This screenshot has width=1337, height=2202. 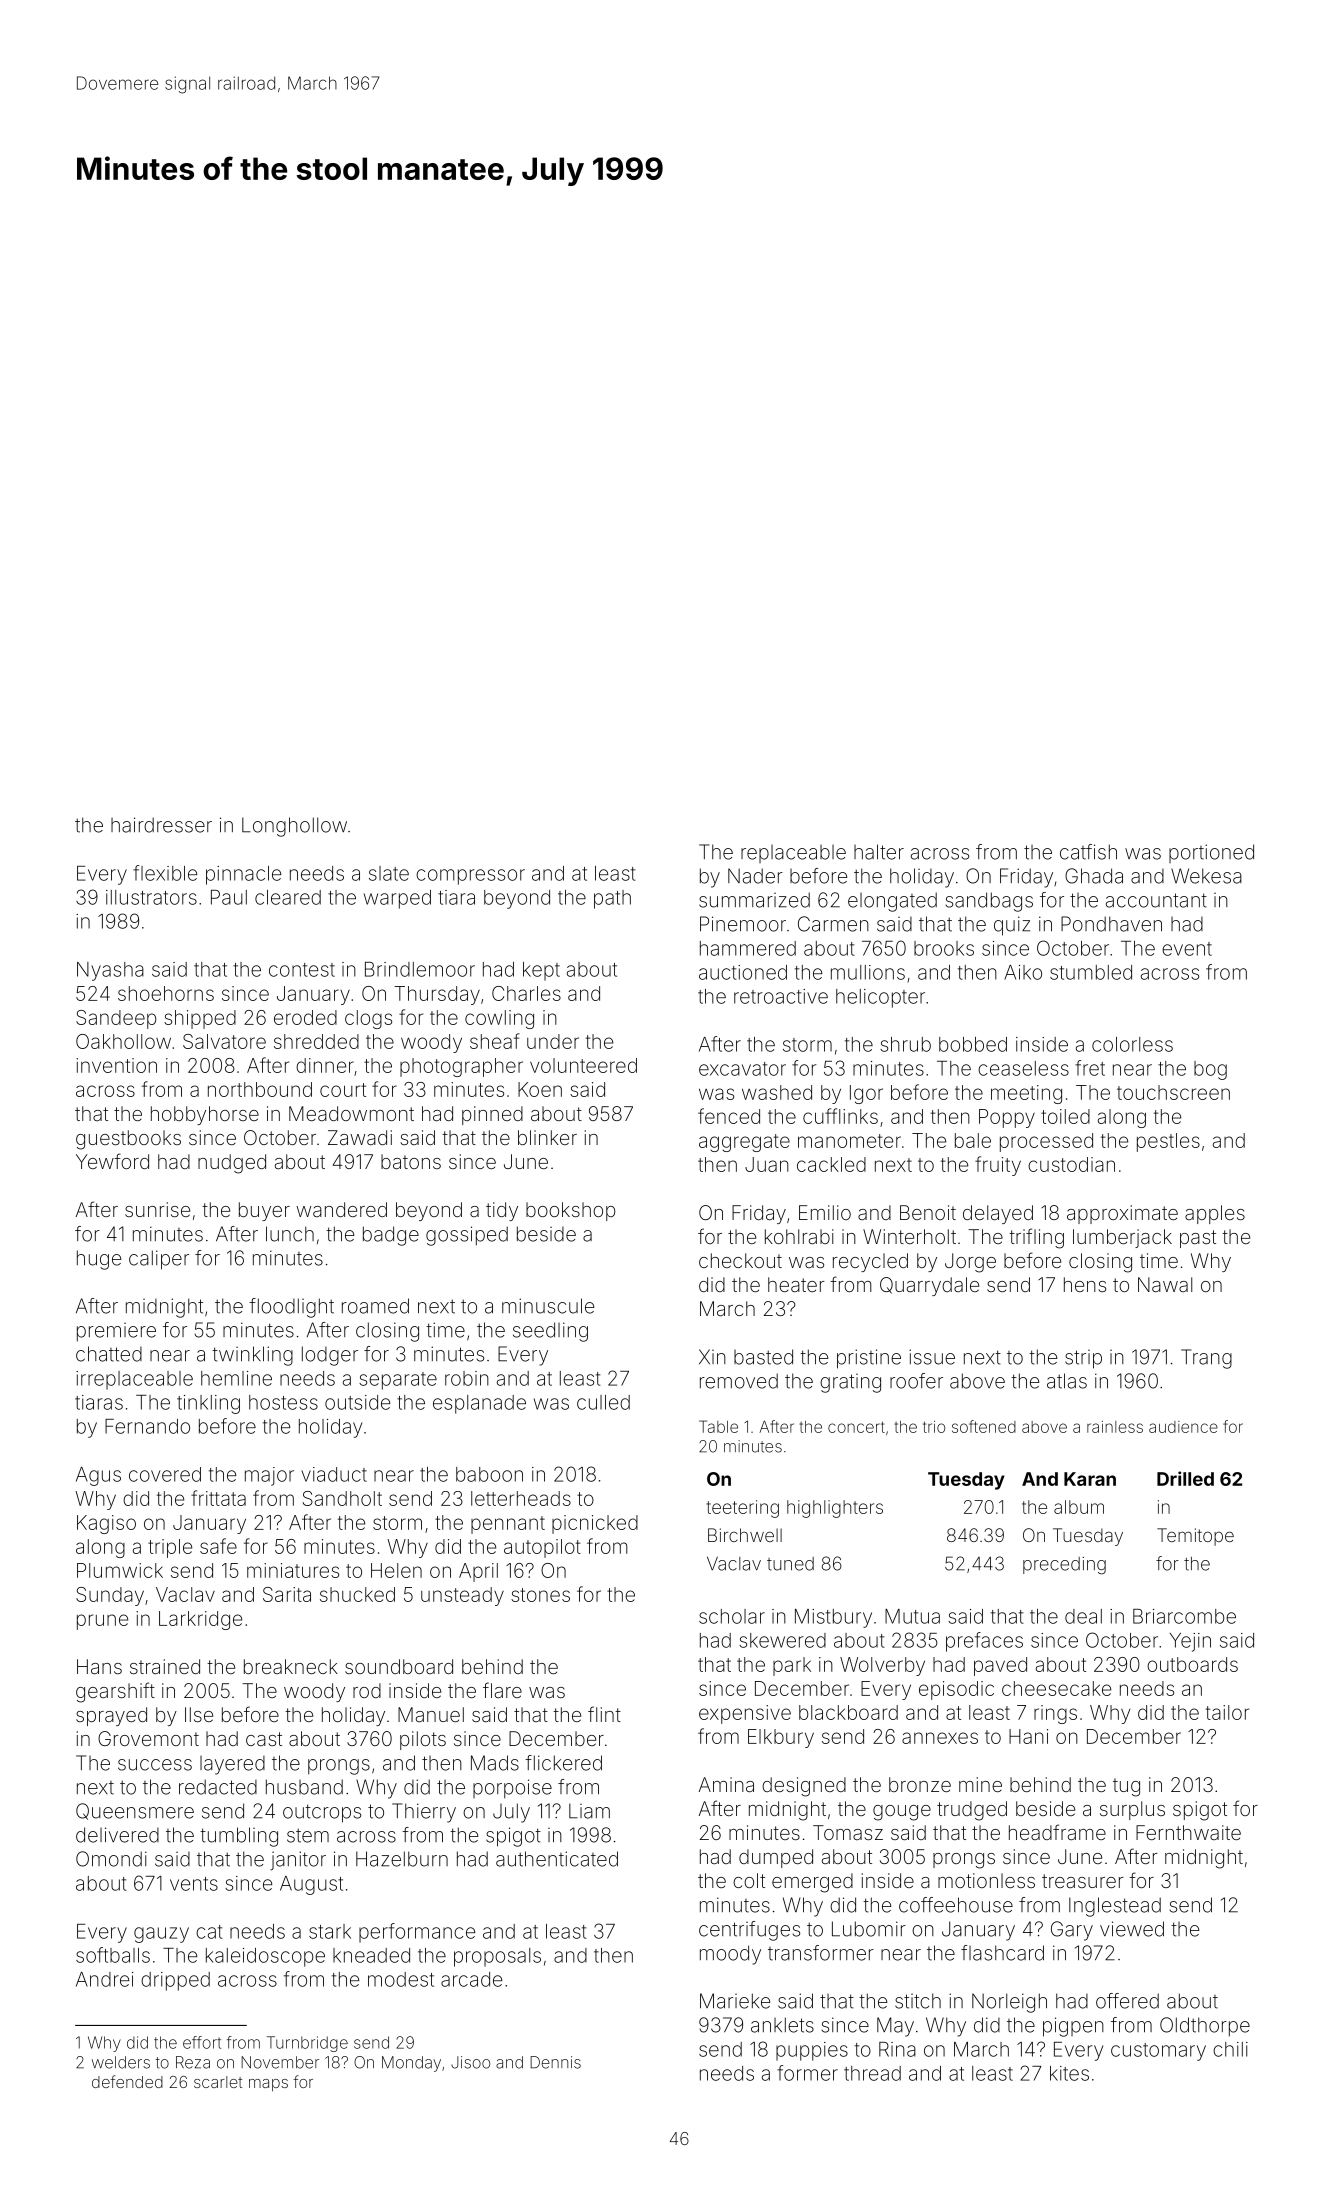 What do you see at coordinates (218, 1546) in the screenshot?
I see `safe` at bounding box center [218, 1546].
